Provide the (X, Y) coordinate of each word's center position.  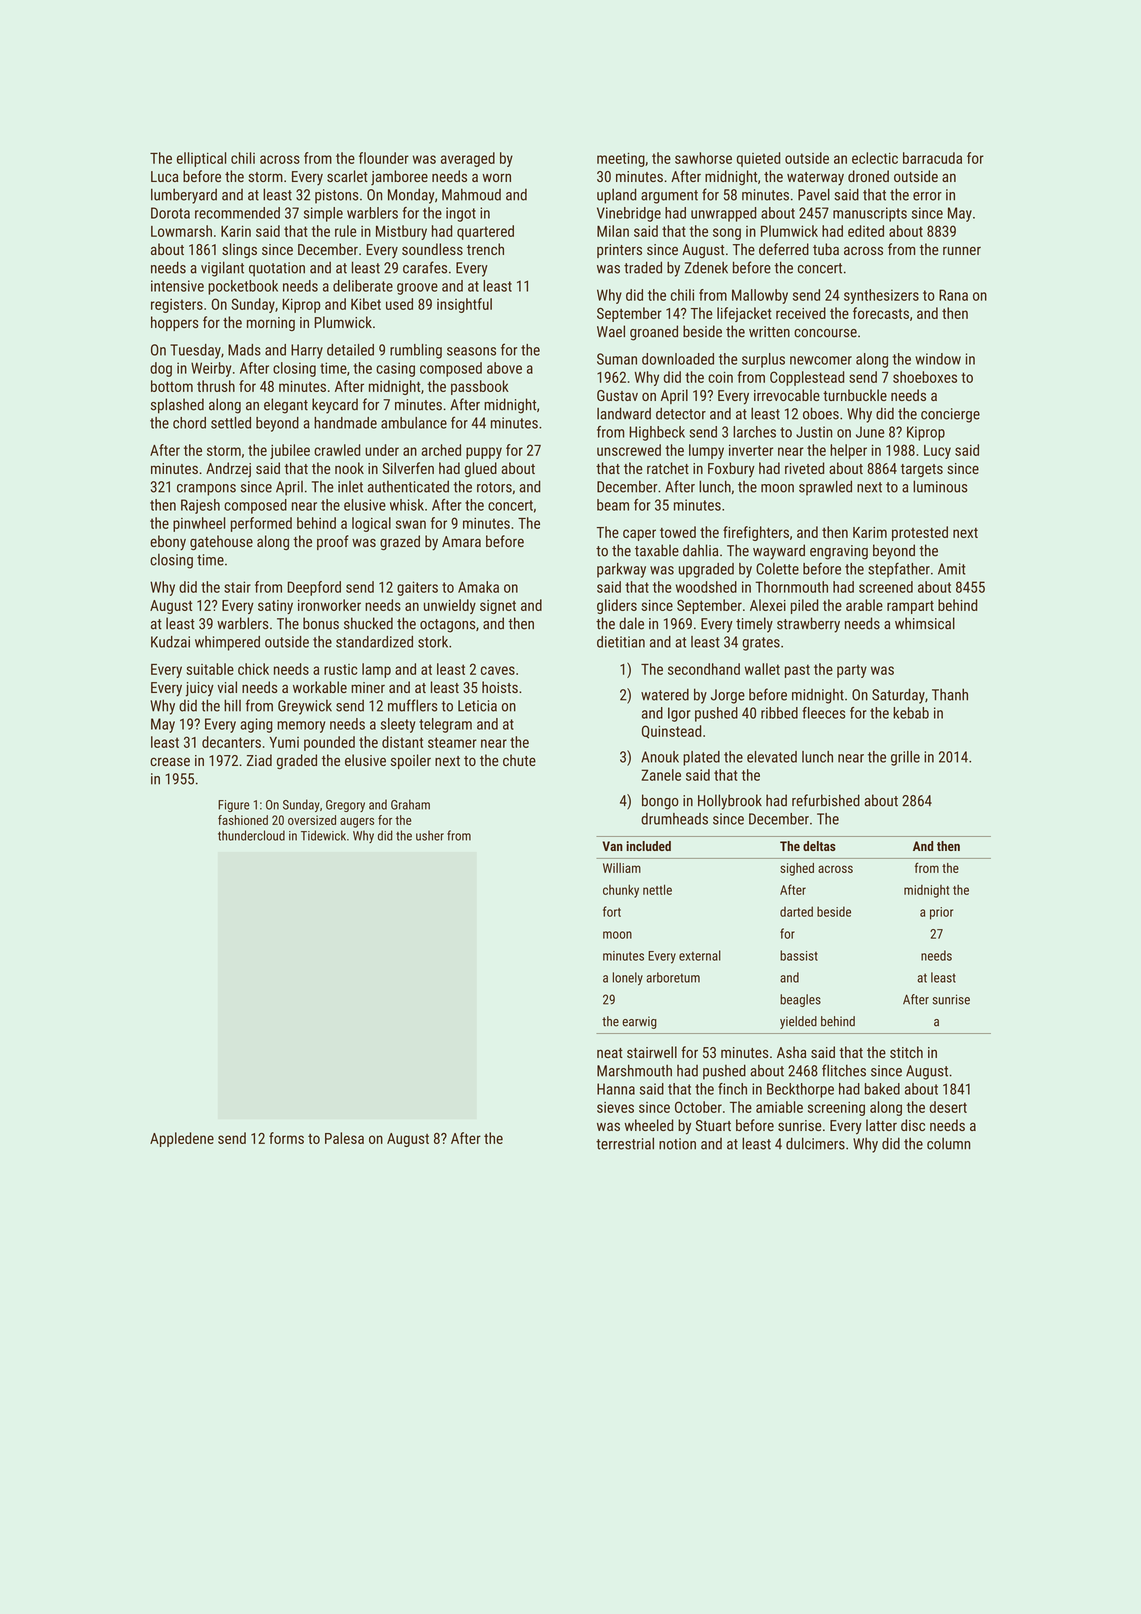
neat (610, 1053)
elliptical (201, 159)
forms (286, 1138)
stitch (906, 1052)
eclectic (875, 158)
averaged (468, 159)
